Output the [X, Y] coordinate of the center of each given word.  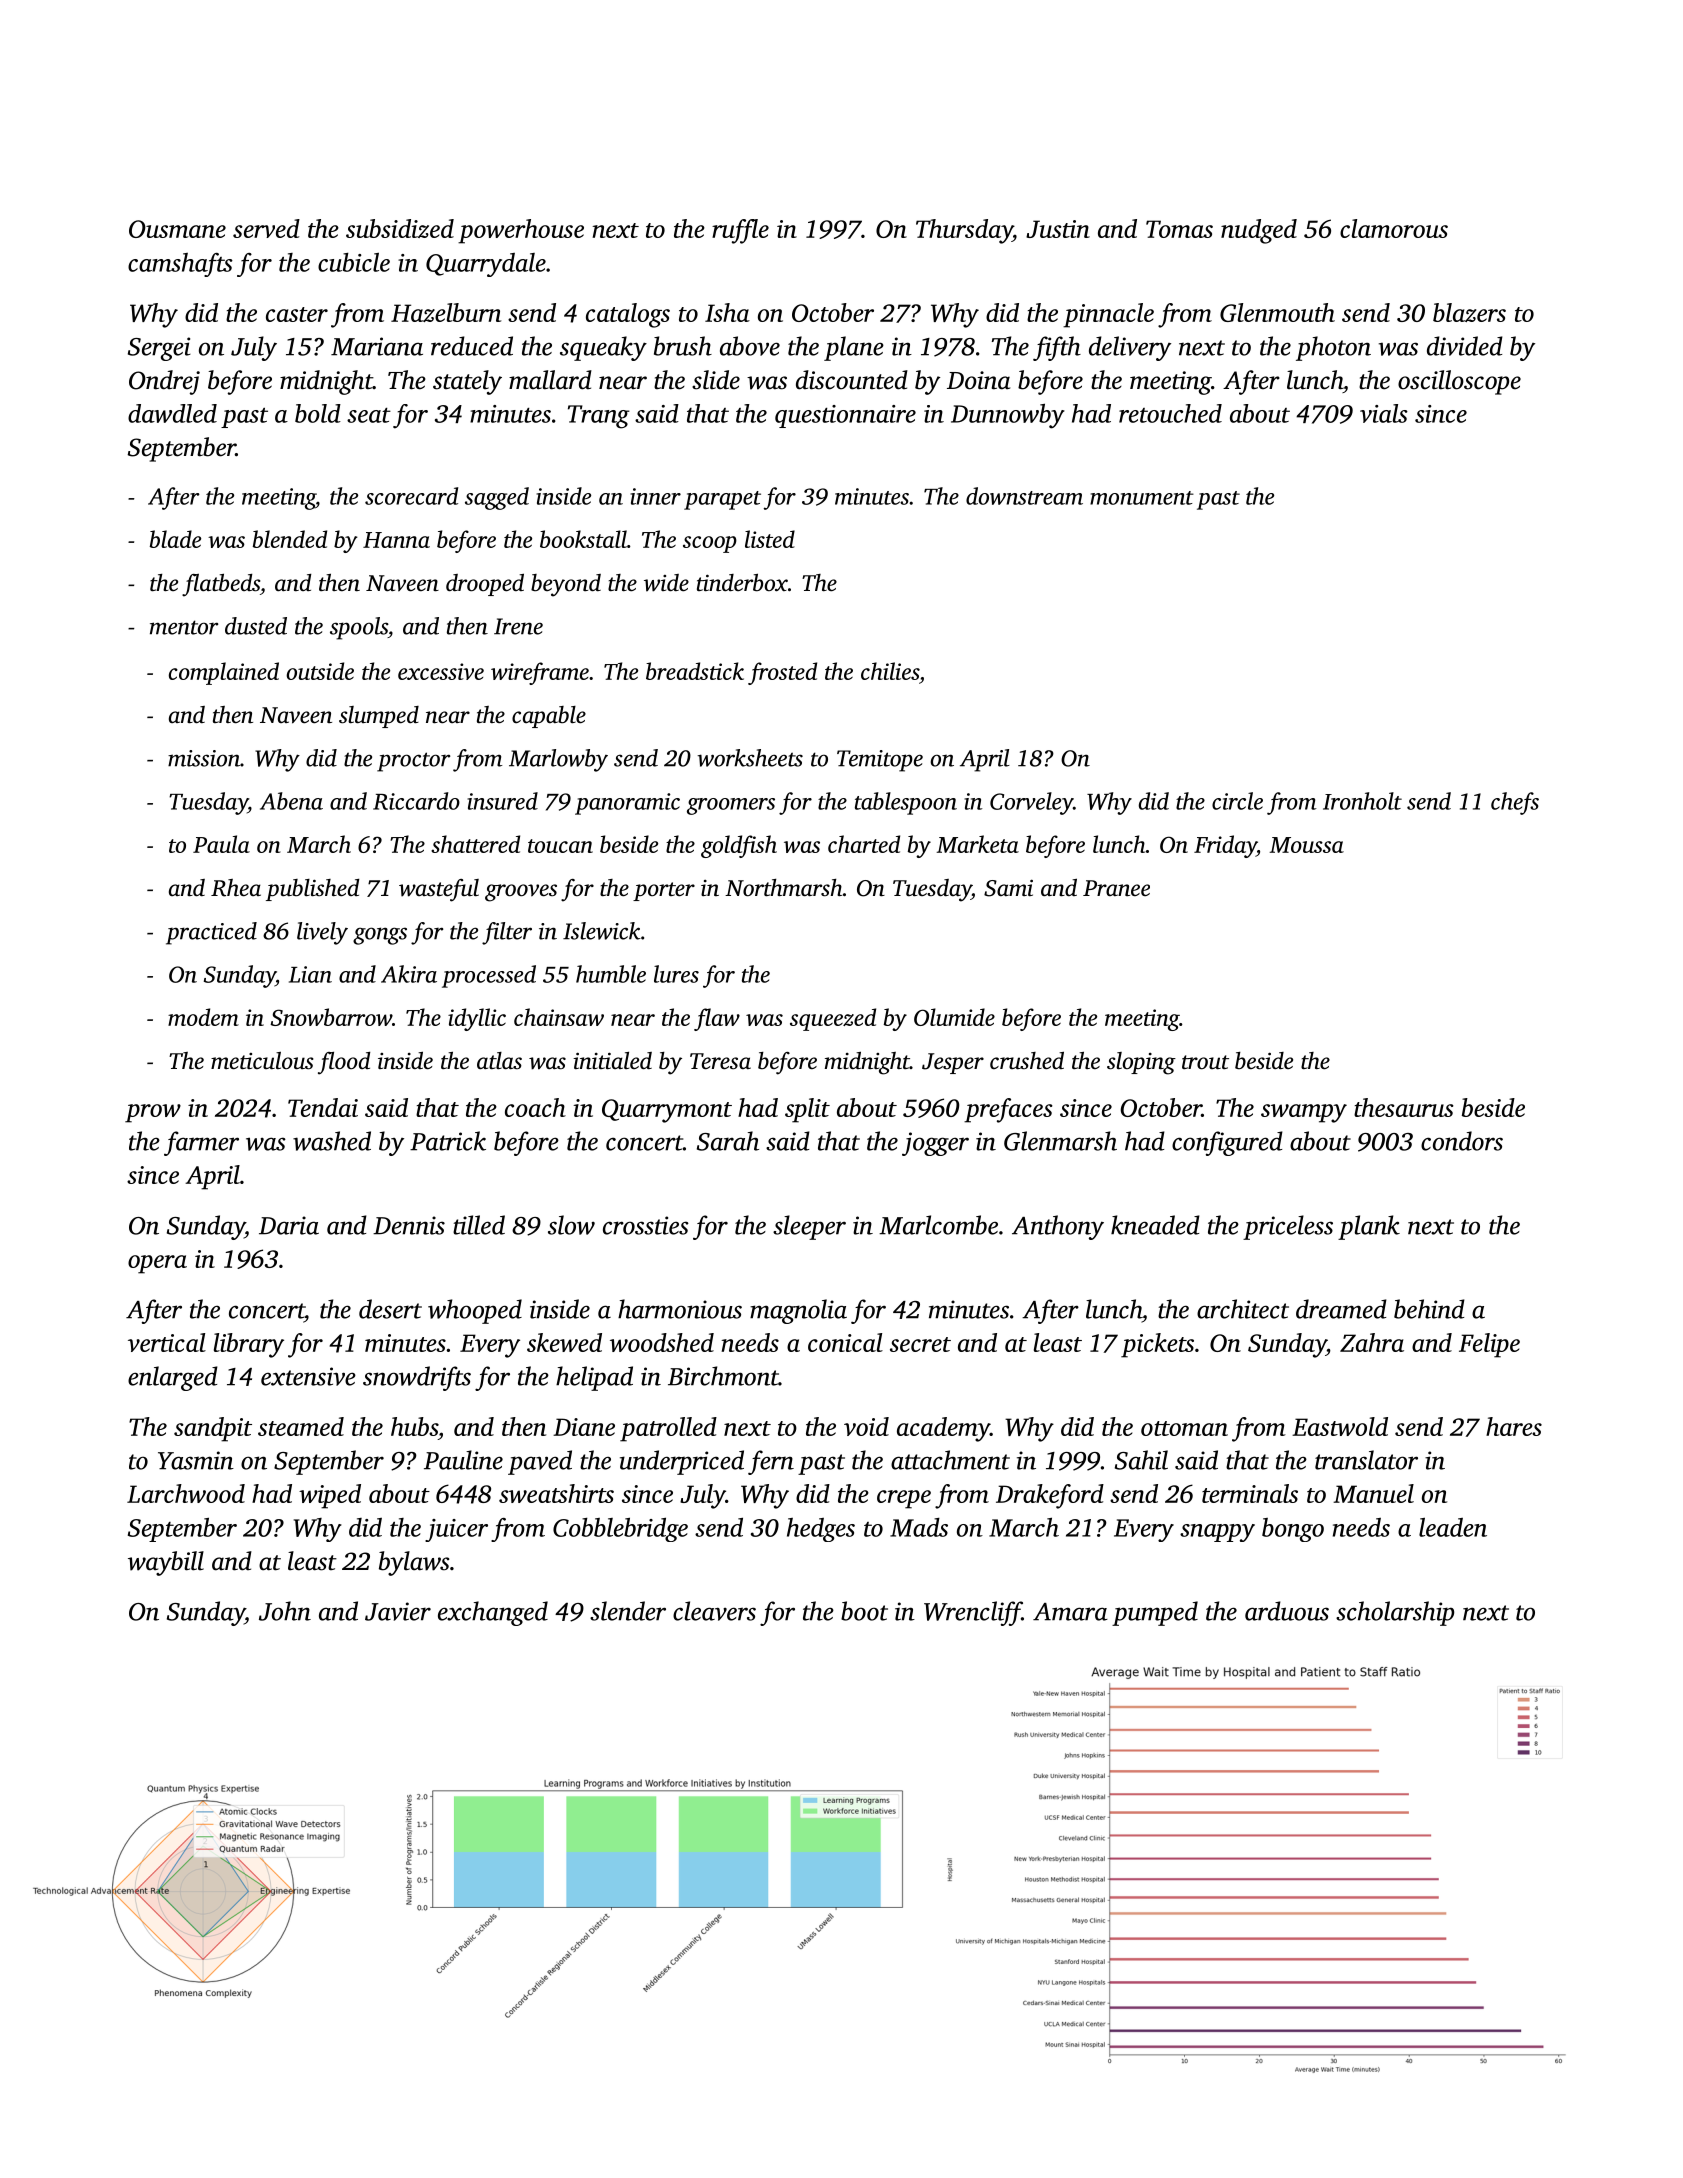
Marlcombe [938, 1225]
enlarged [173, 1378]
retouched [1170, 413]
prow [153, 1113]
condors [1462, 1141]
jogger [935, 1144]
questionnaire [845, 416]
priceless [1288, 1227]
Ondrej [164, 382]
